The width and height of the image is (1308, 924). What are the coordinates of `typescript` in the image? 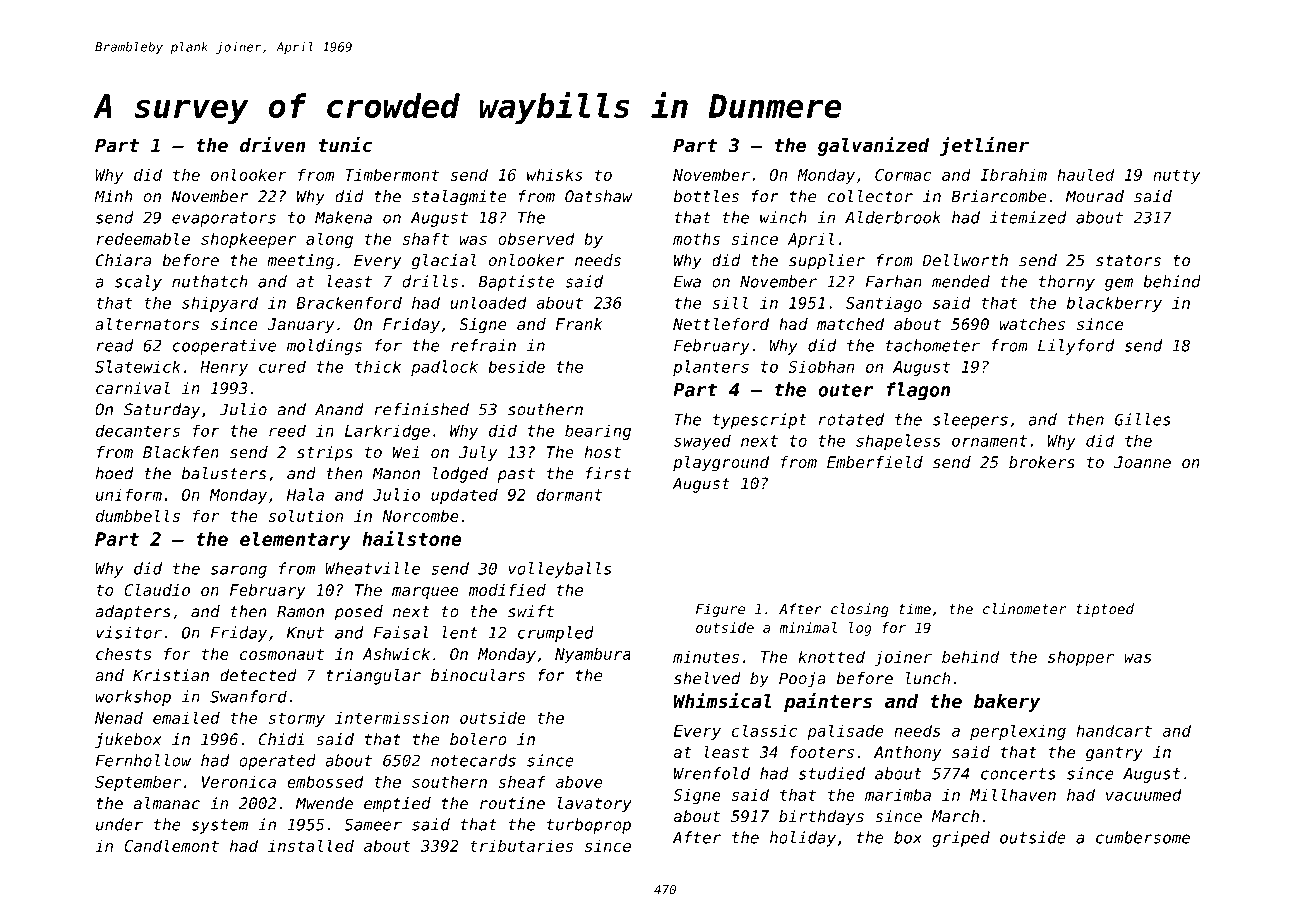 It's located at (760, 421).
